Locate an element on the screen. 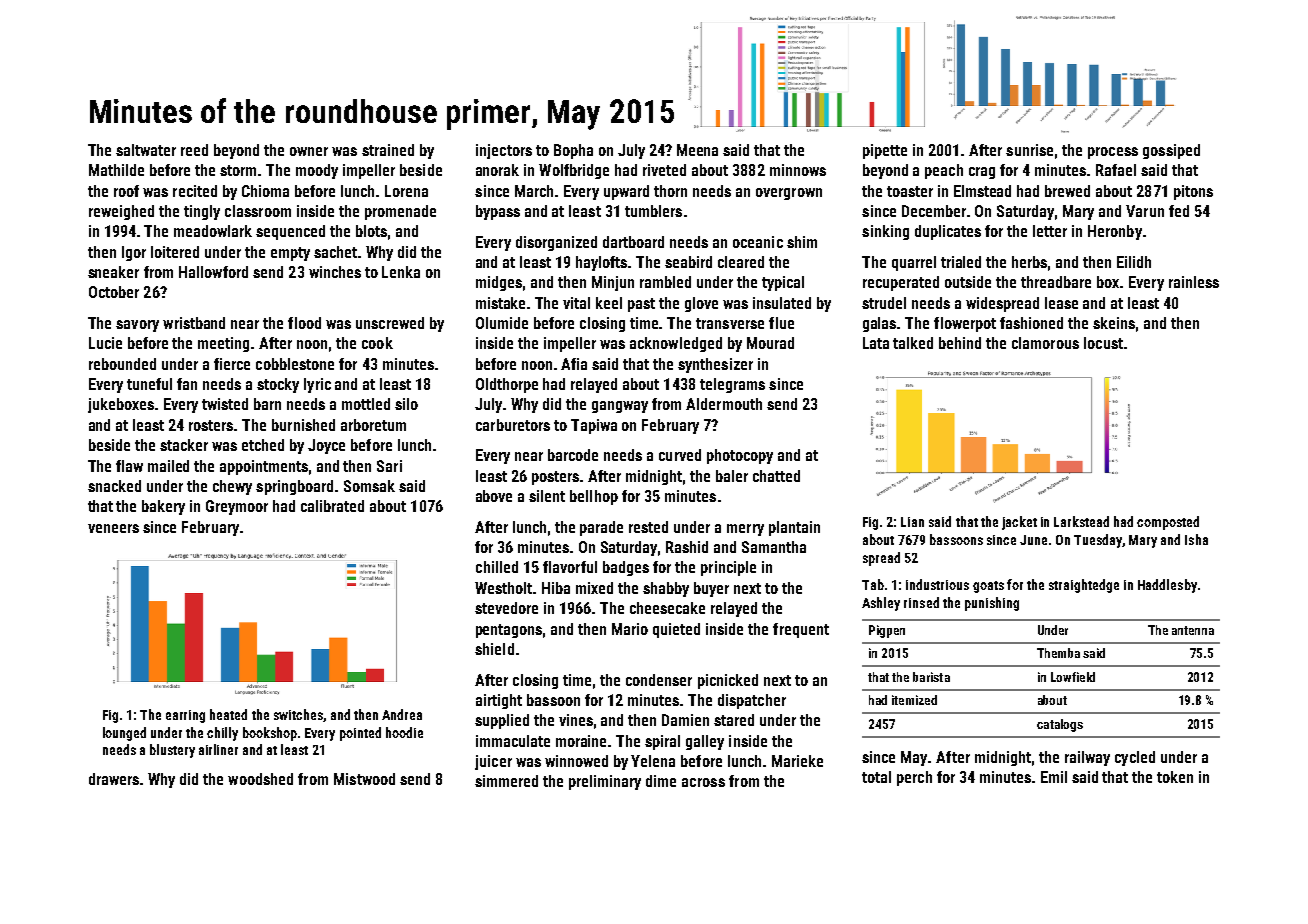 This screenshot has width=1308, height=924. pentagons is located at coordinates (509, 631).
